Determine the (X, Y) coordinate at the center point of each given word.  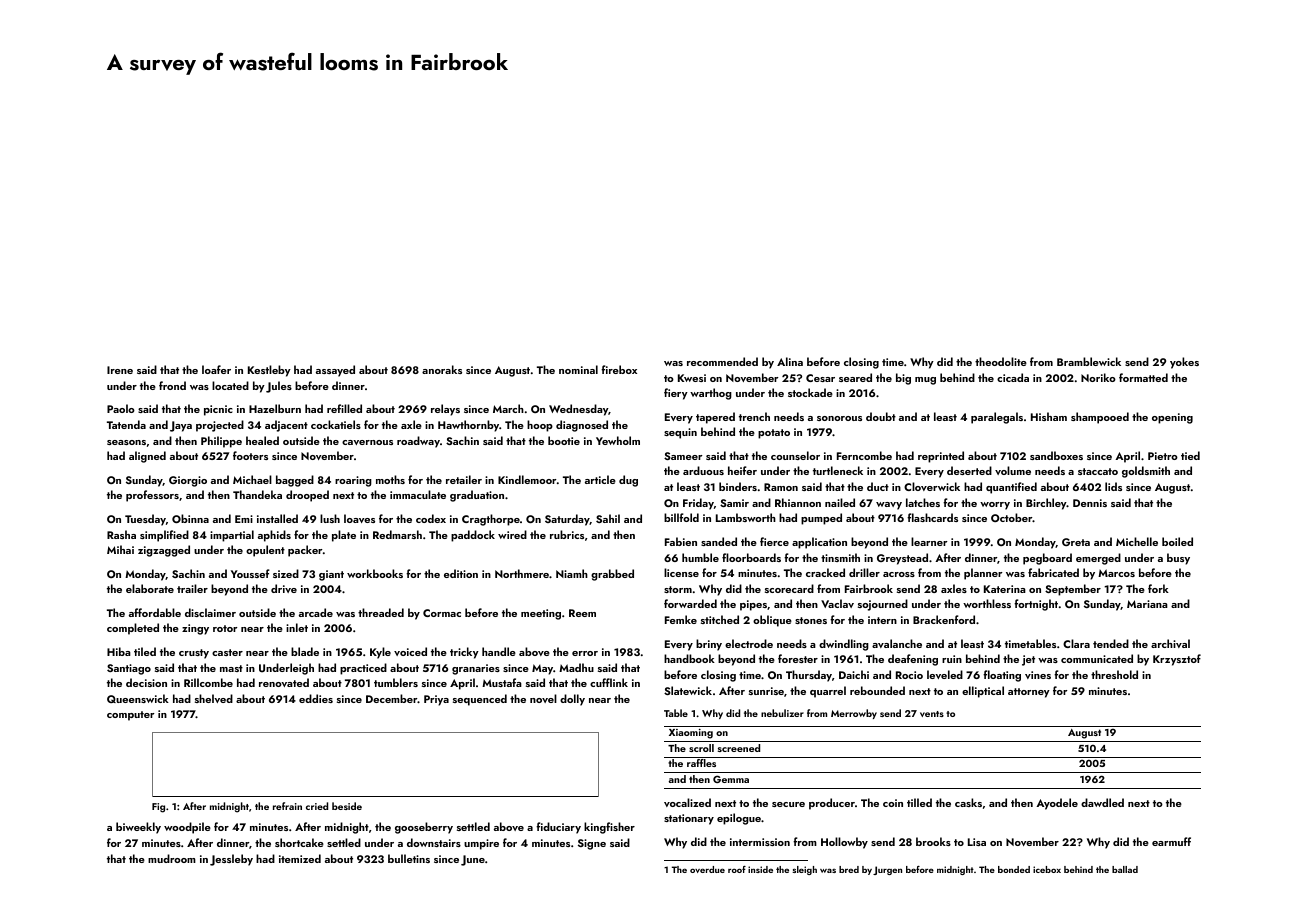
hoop (540, 426)
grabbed (612, 575)
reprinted (941, 457)
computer (130, 716)
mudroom (172, 858)
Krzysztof (1177, 660)
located (230, 385)
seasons (126, 442)
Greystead (902, 559)
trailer (192, 588)
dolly (572, 700)
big (903, 379)
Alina (790, 361)
